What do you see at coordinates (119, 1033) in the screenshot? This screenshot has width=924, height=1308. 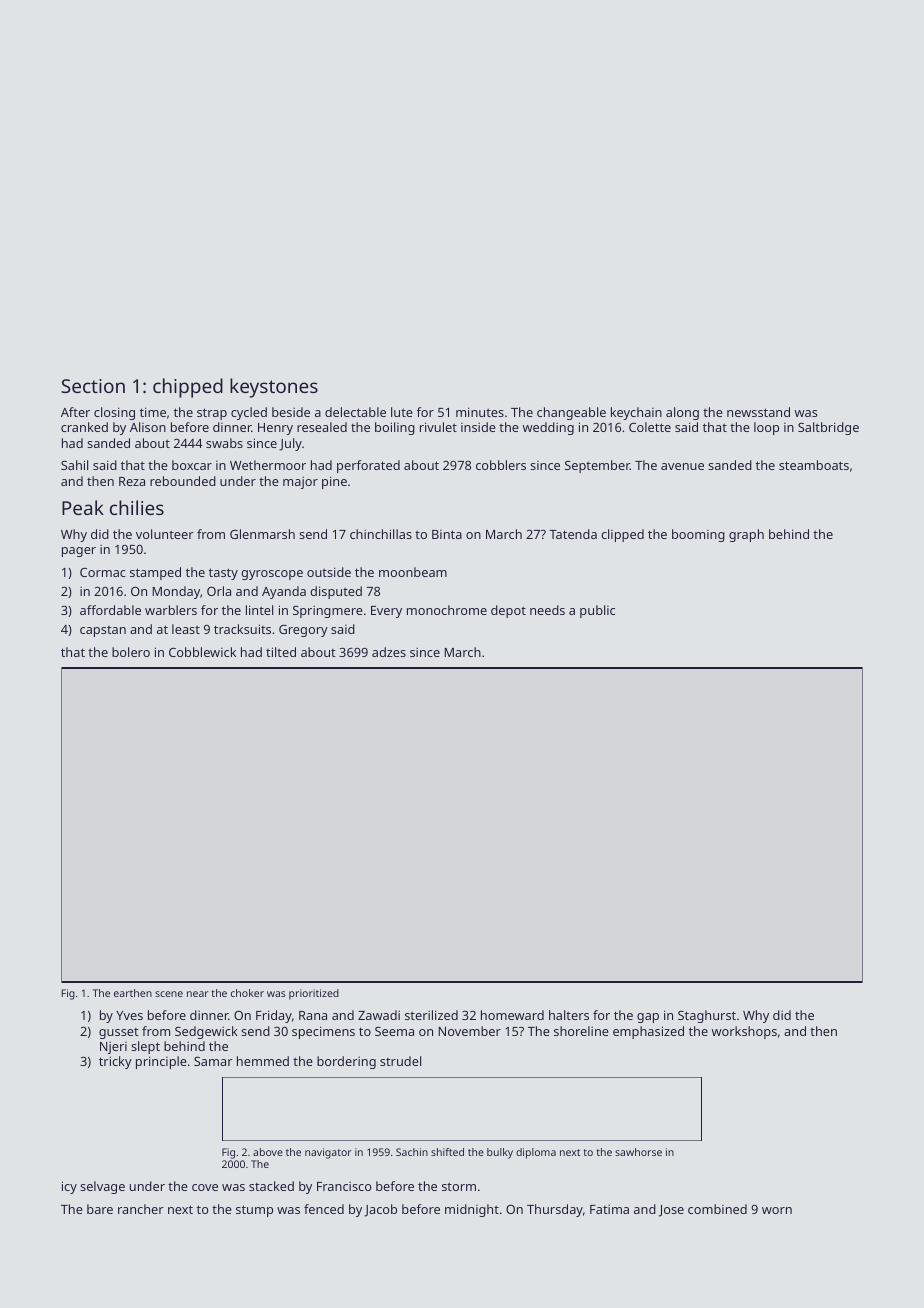 I see `gusset` at bounding box center [119, 1033].
